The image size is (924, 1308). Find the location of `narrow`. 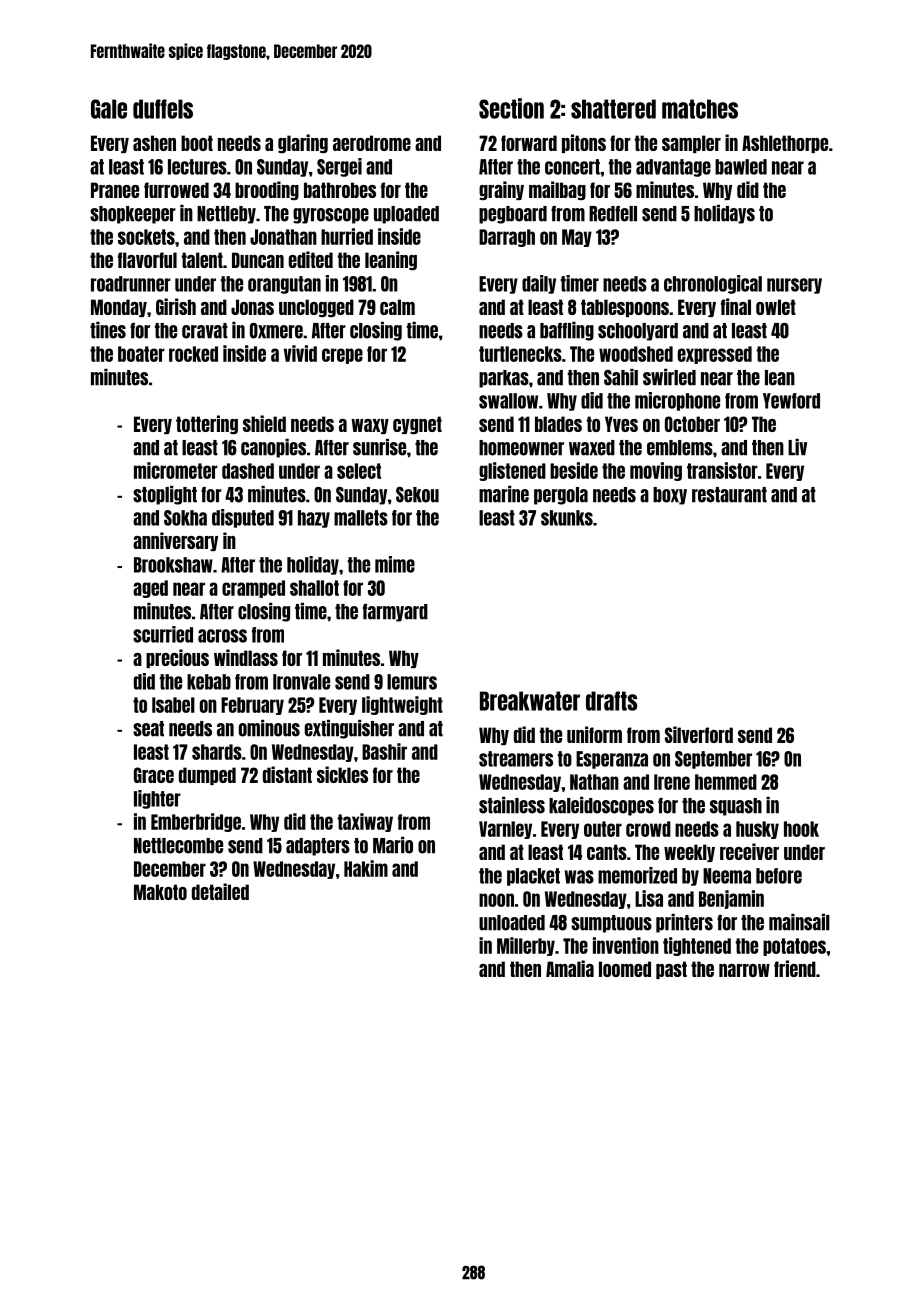

narrow is located at coordinates (744, 970).
